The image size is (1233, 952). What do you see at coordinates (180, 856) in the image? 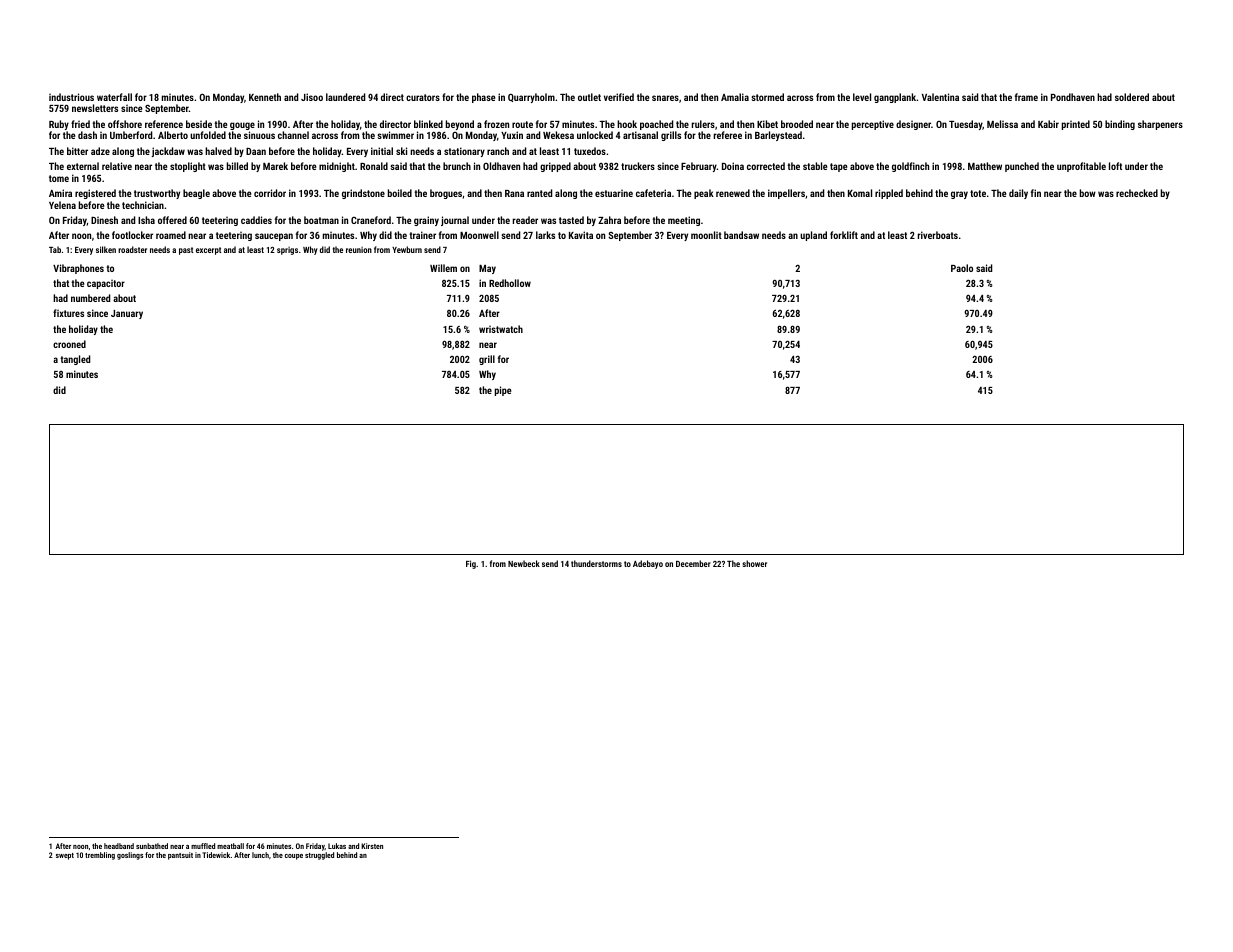
I see `pantsuit` at bounding box center [180, 856].
